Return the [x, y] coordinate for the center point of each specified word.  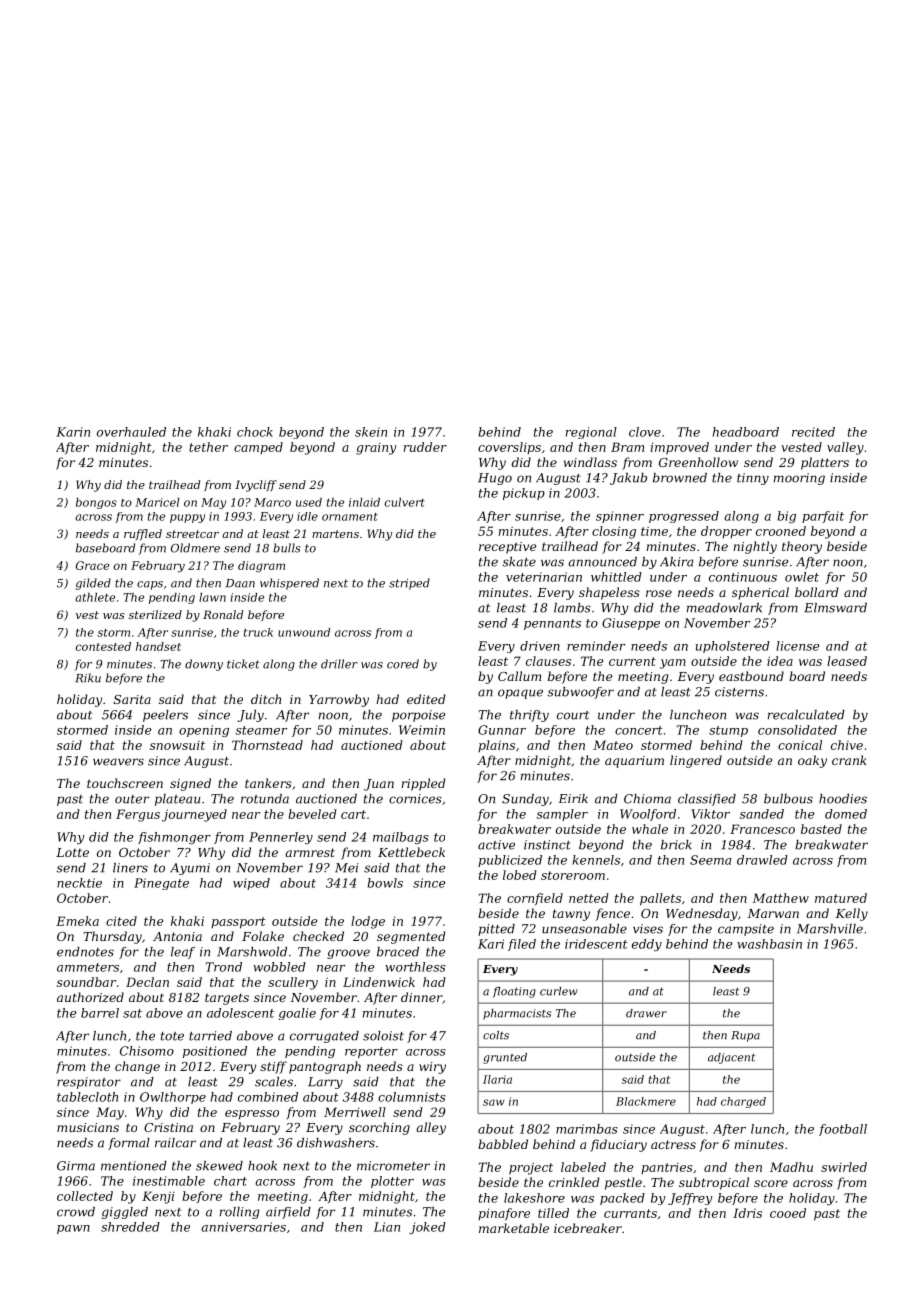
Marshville [830, 929]
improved [680, 448]
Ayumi [190, 869]
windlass [590, 462]
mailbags [401, 838]
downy [204, 665]
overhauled [131, 432]
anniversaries [243, 1227]
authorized [90, 997]
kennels [596, 860]
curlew [558, 991]
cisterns [739, 692]
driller [339, 664]
